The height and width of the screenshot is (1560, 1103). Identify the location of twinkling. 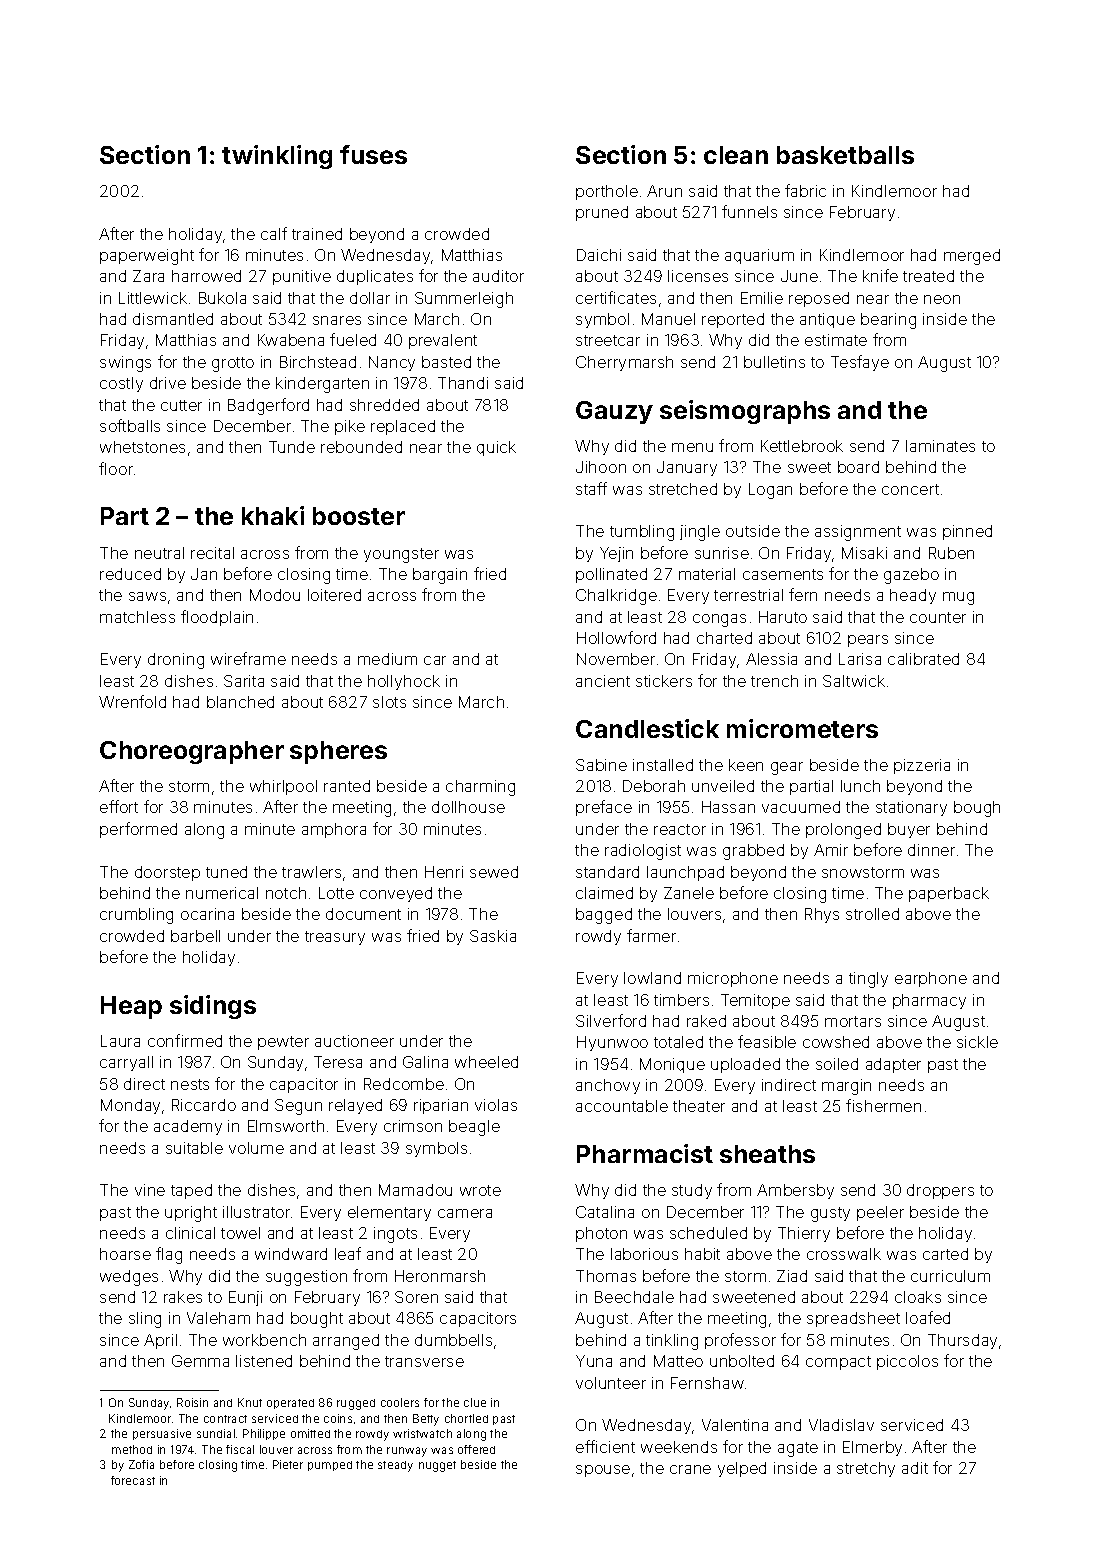
(277, 157).
